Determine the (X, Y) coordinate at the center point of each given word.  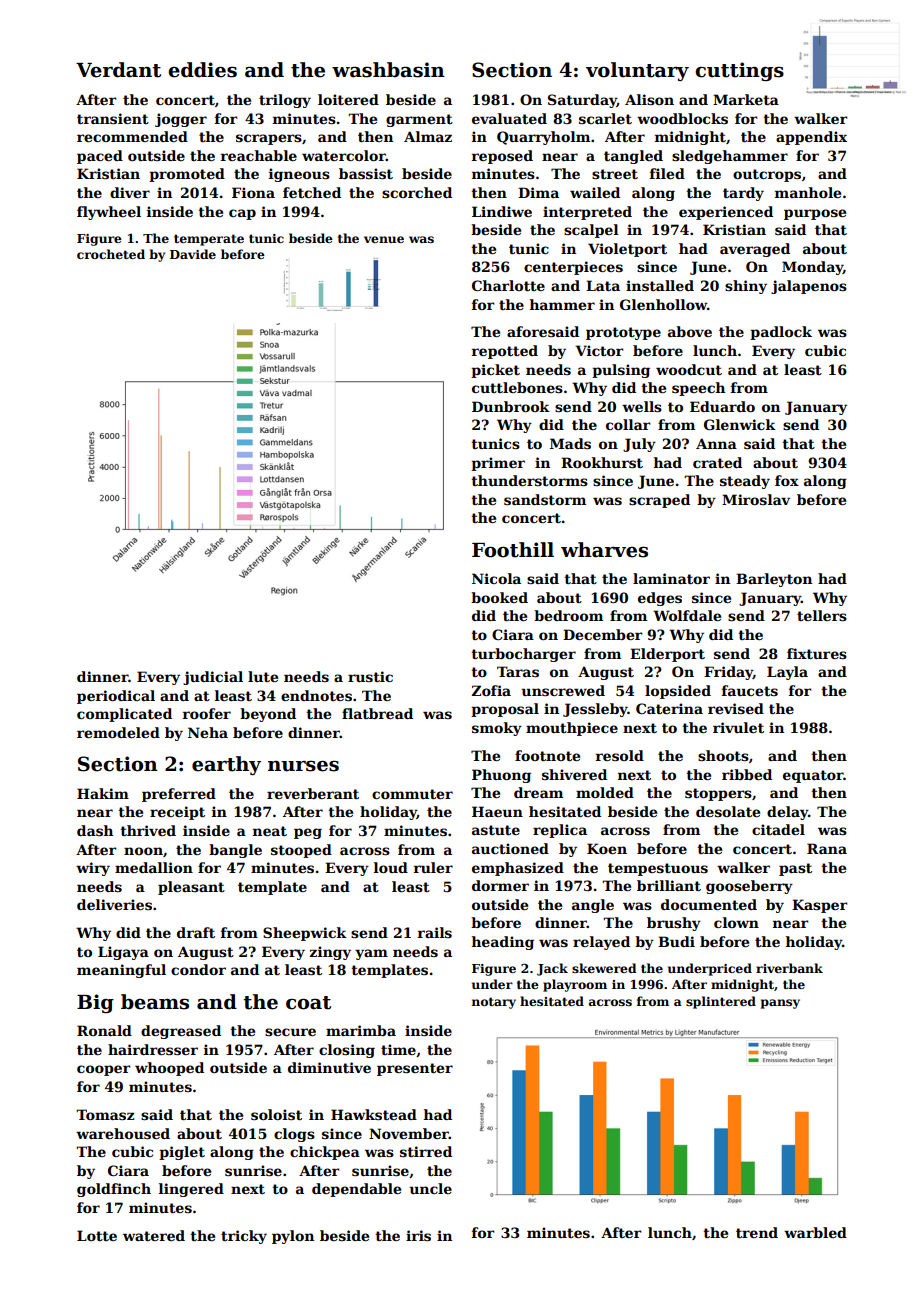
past (795, 869)
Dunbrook (511, 406)
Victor (599, 350)
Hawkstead (374, 1114)
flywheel (109, 213)
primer (498, 464)
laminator (671, 578)
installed (660, 285)
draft (196, 932)
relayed (601, 943)
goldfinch (114, 1190)
